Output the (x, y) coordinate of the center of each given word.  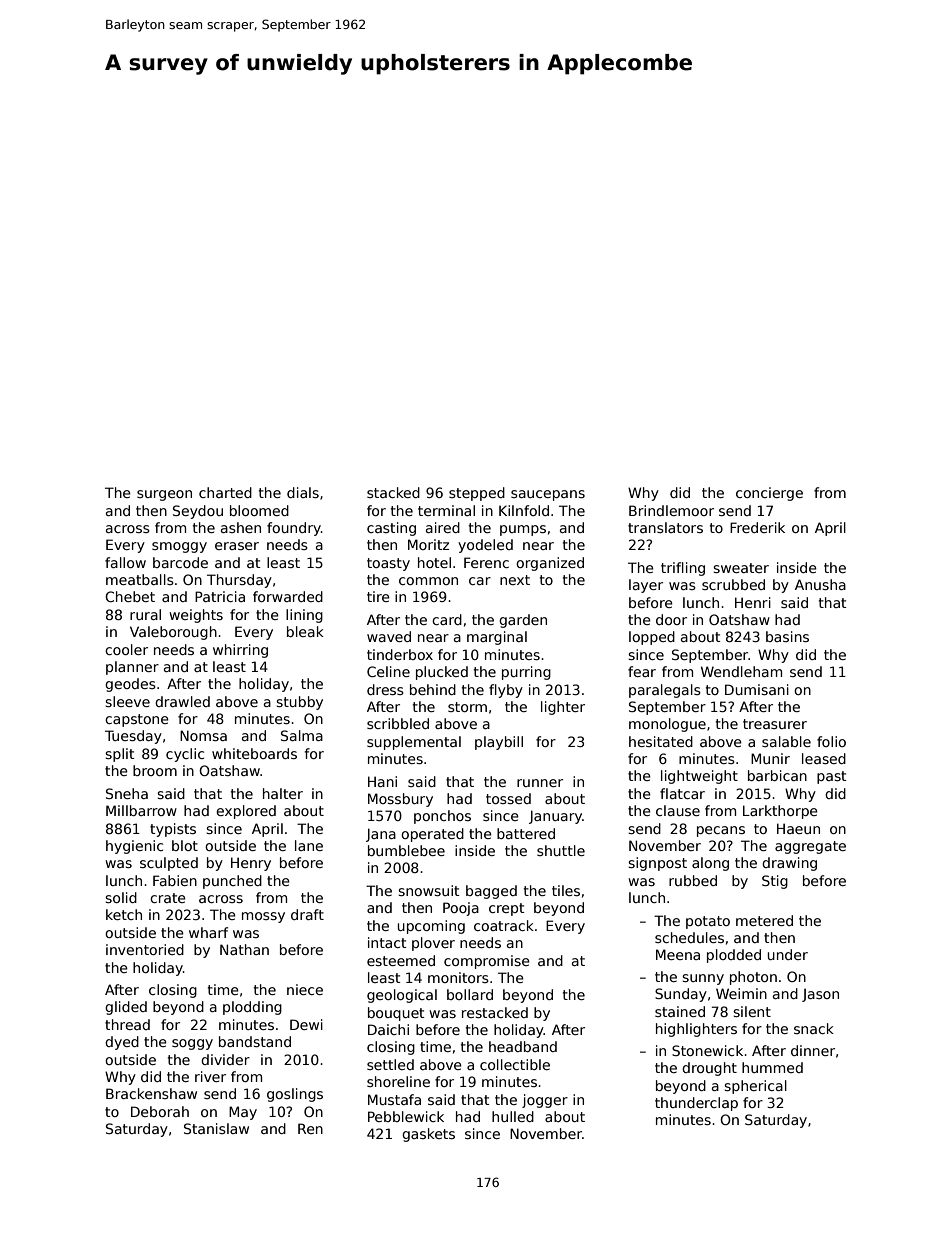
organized (550, 564)
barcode (180, 562)
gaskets (428, 1135)
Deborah (160, 1111)
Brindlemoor (671, 510)
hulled (513, 1116)
